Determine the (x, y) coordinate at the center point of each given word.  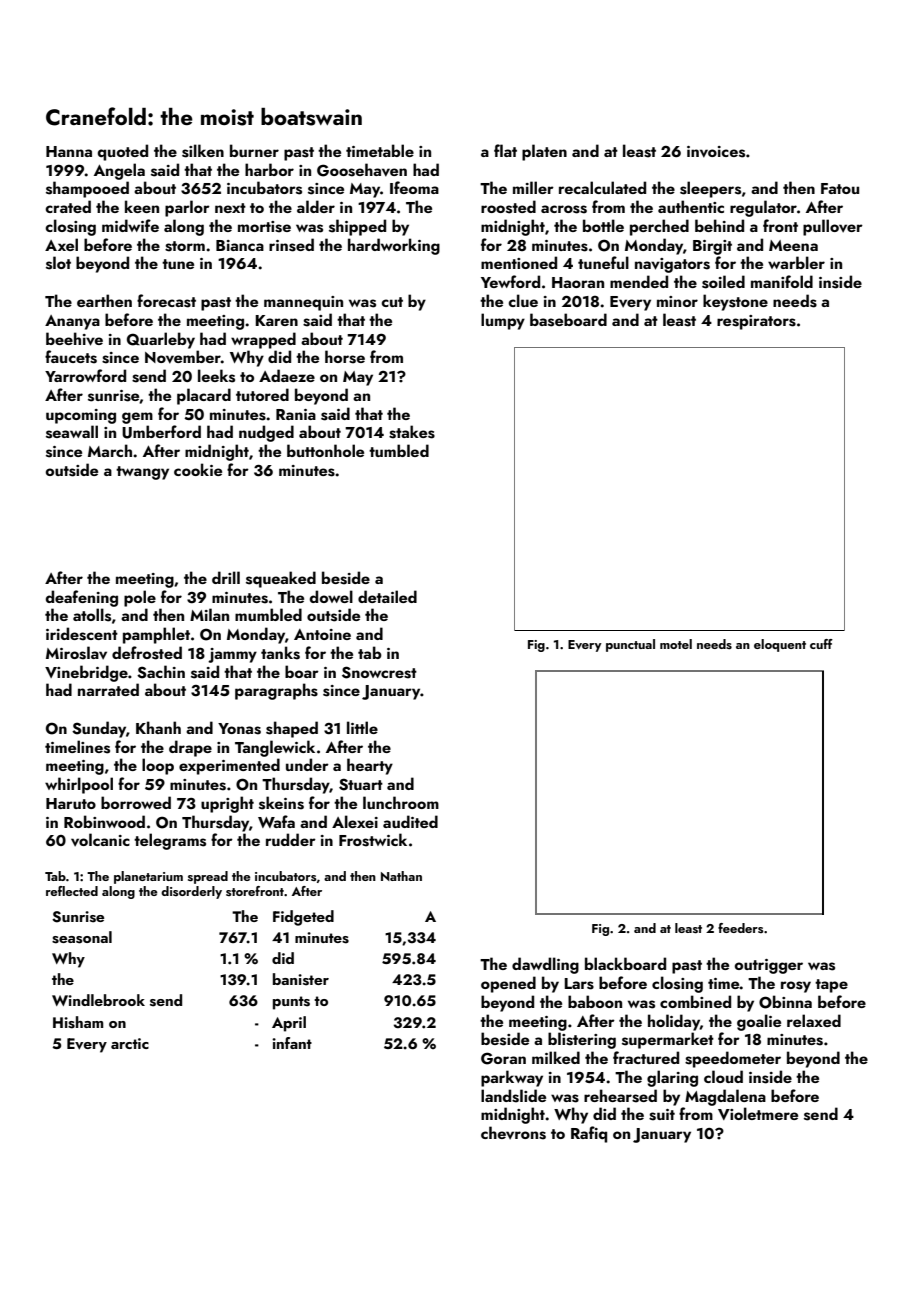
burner (254, 150)
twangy (142, 473)
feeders (740, 928)
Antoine (322, 634)
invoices (716, 152)
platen (544, 152)
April (289, 1024)
